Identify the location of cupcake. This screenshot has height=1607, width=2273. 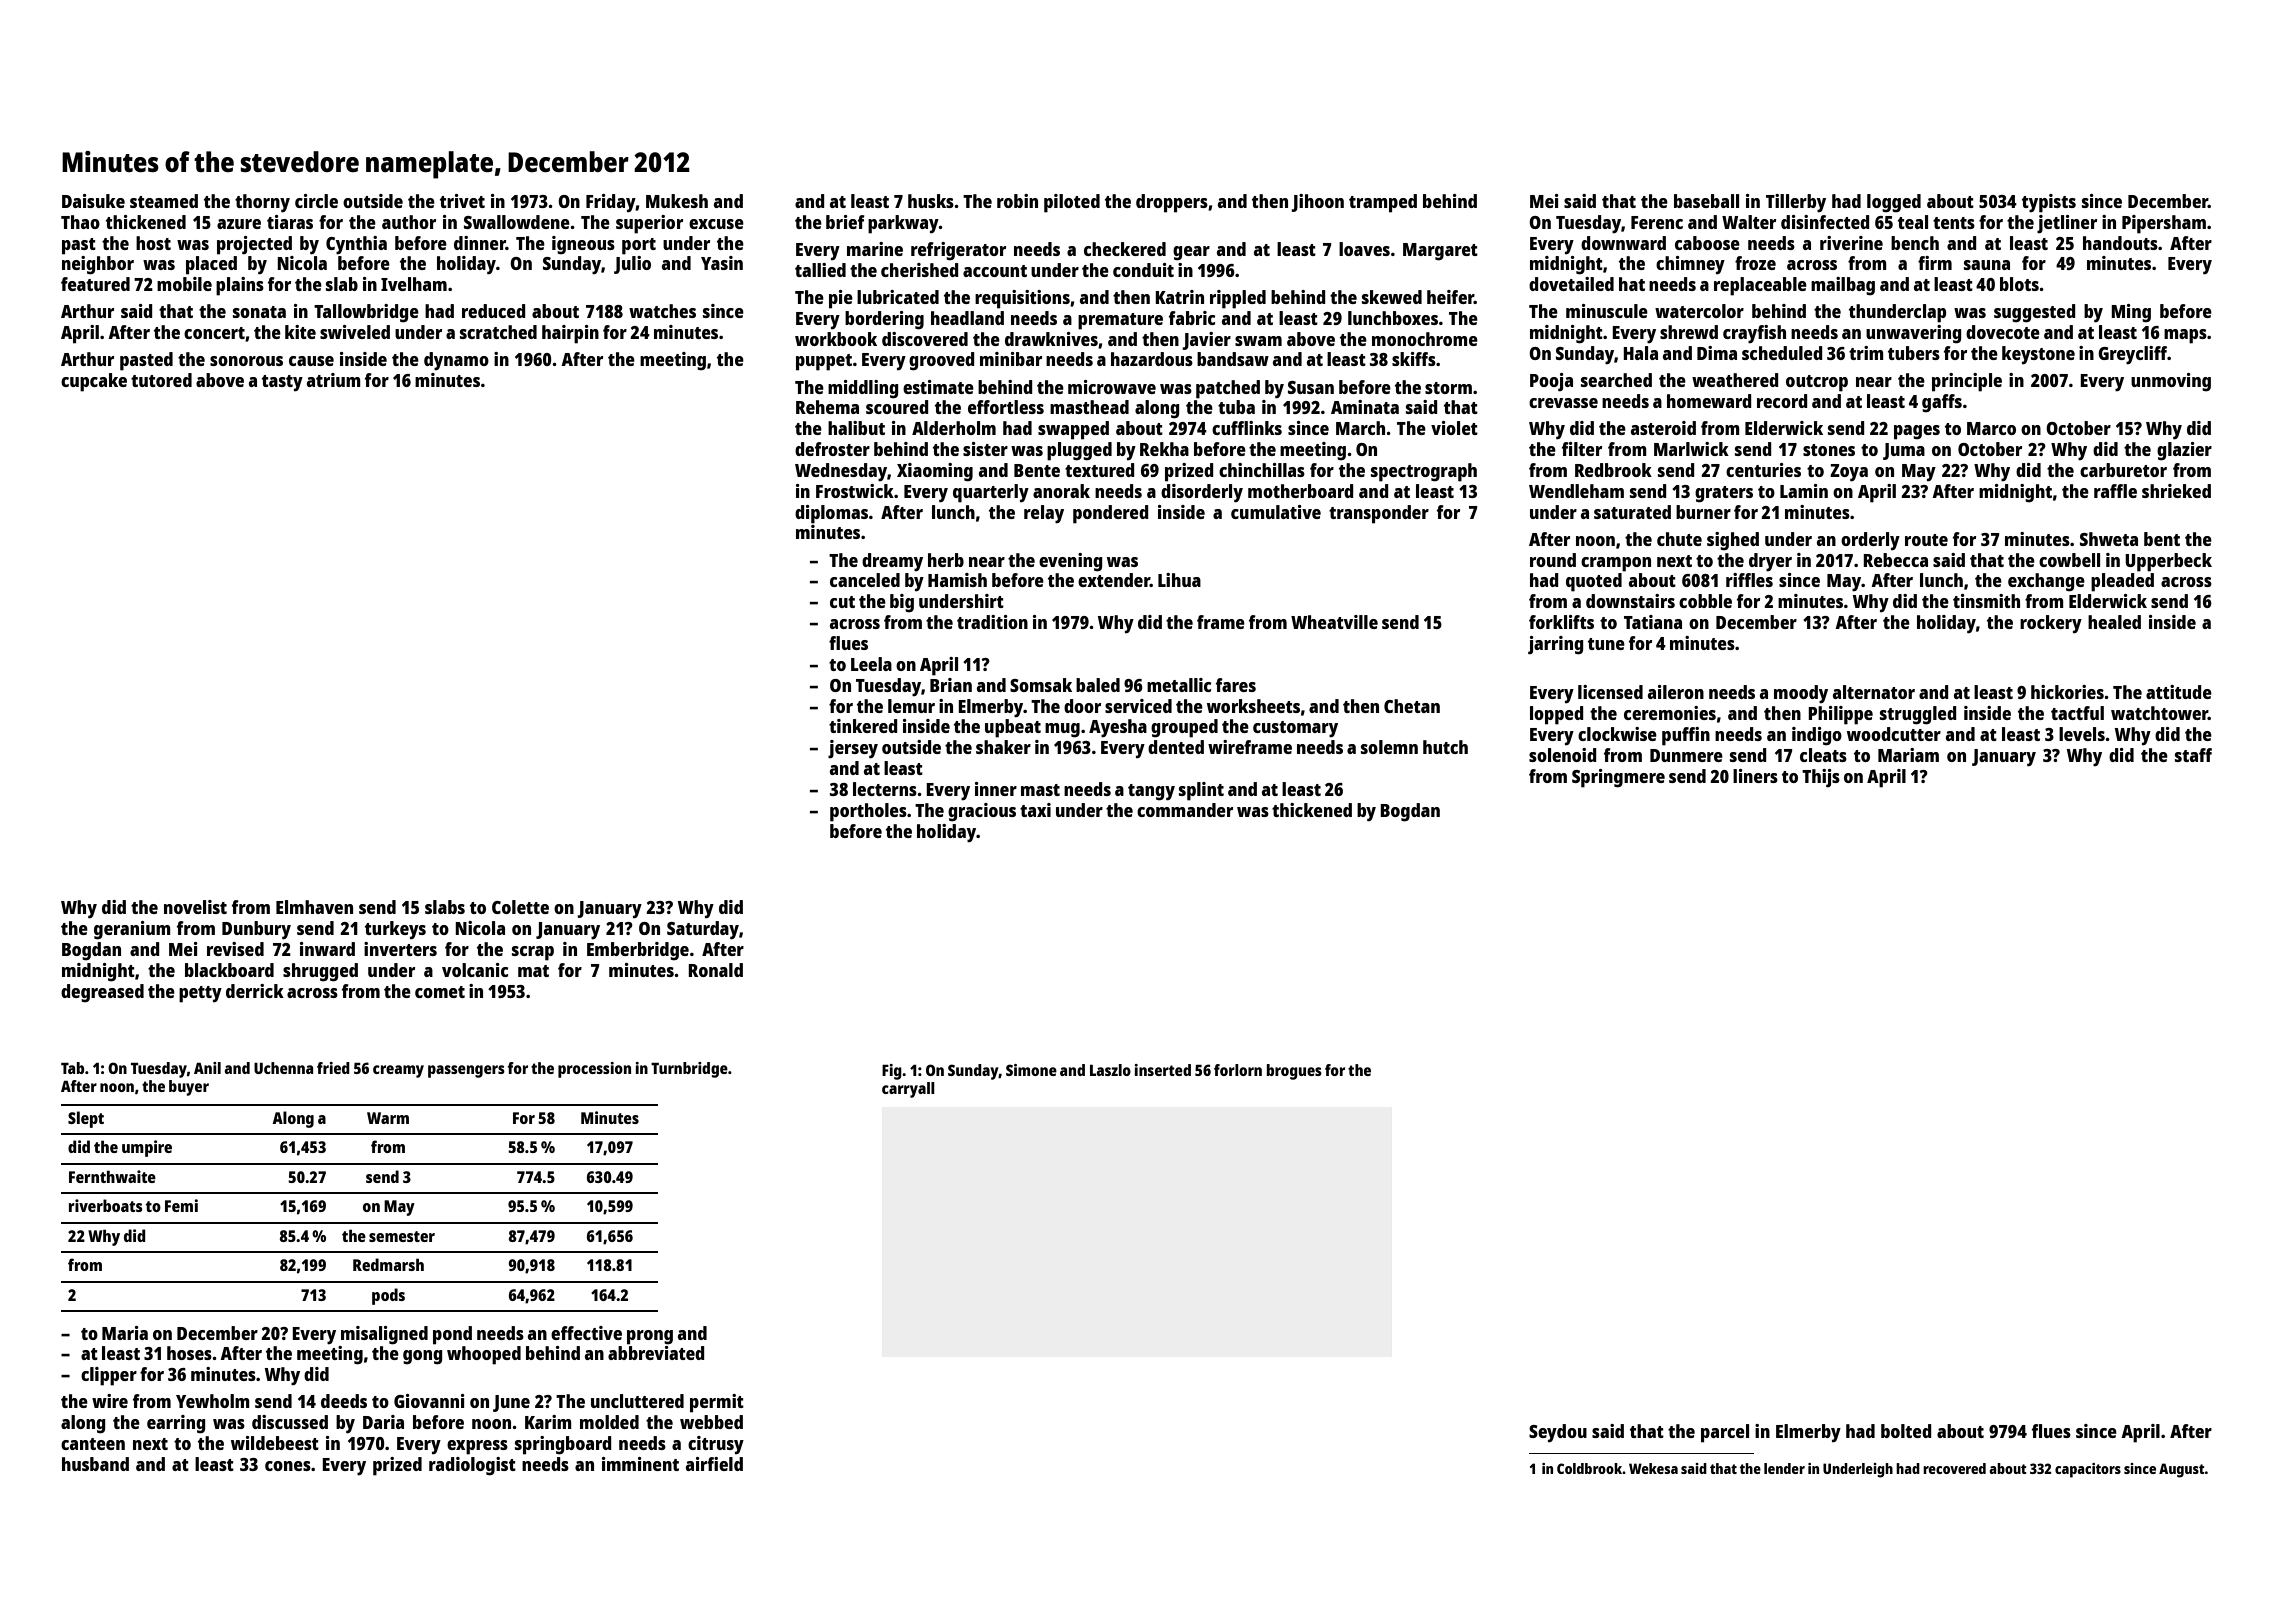
(94, 382).
